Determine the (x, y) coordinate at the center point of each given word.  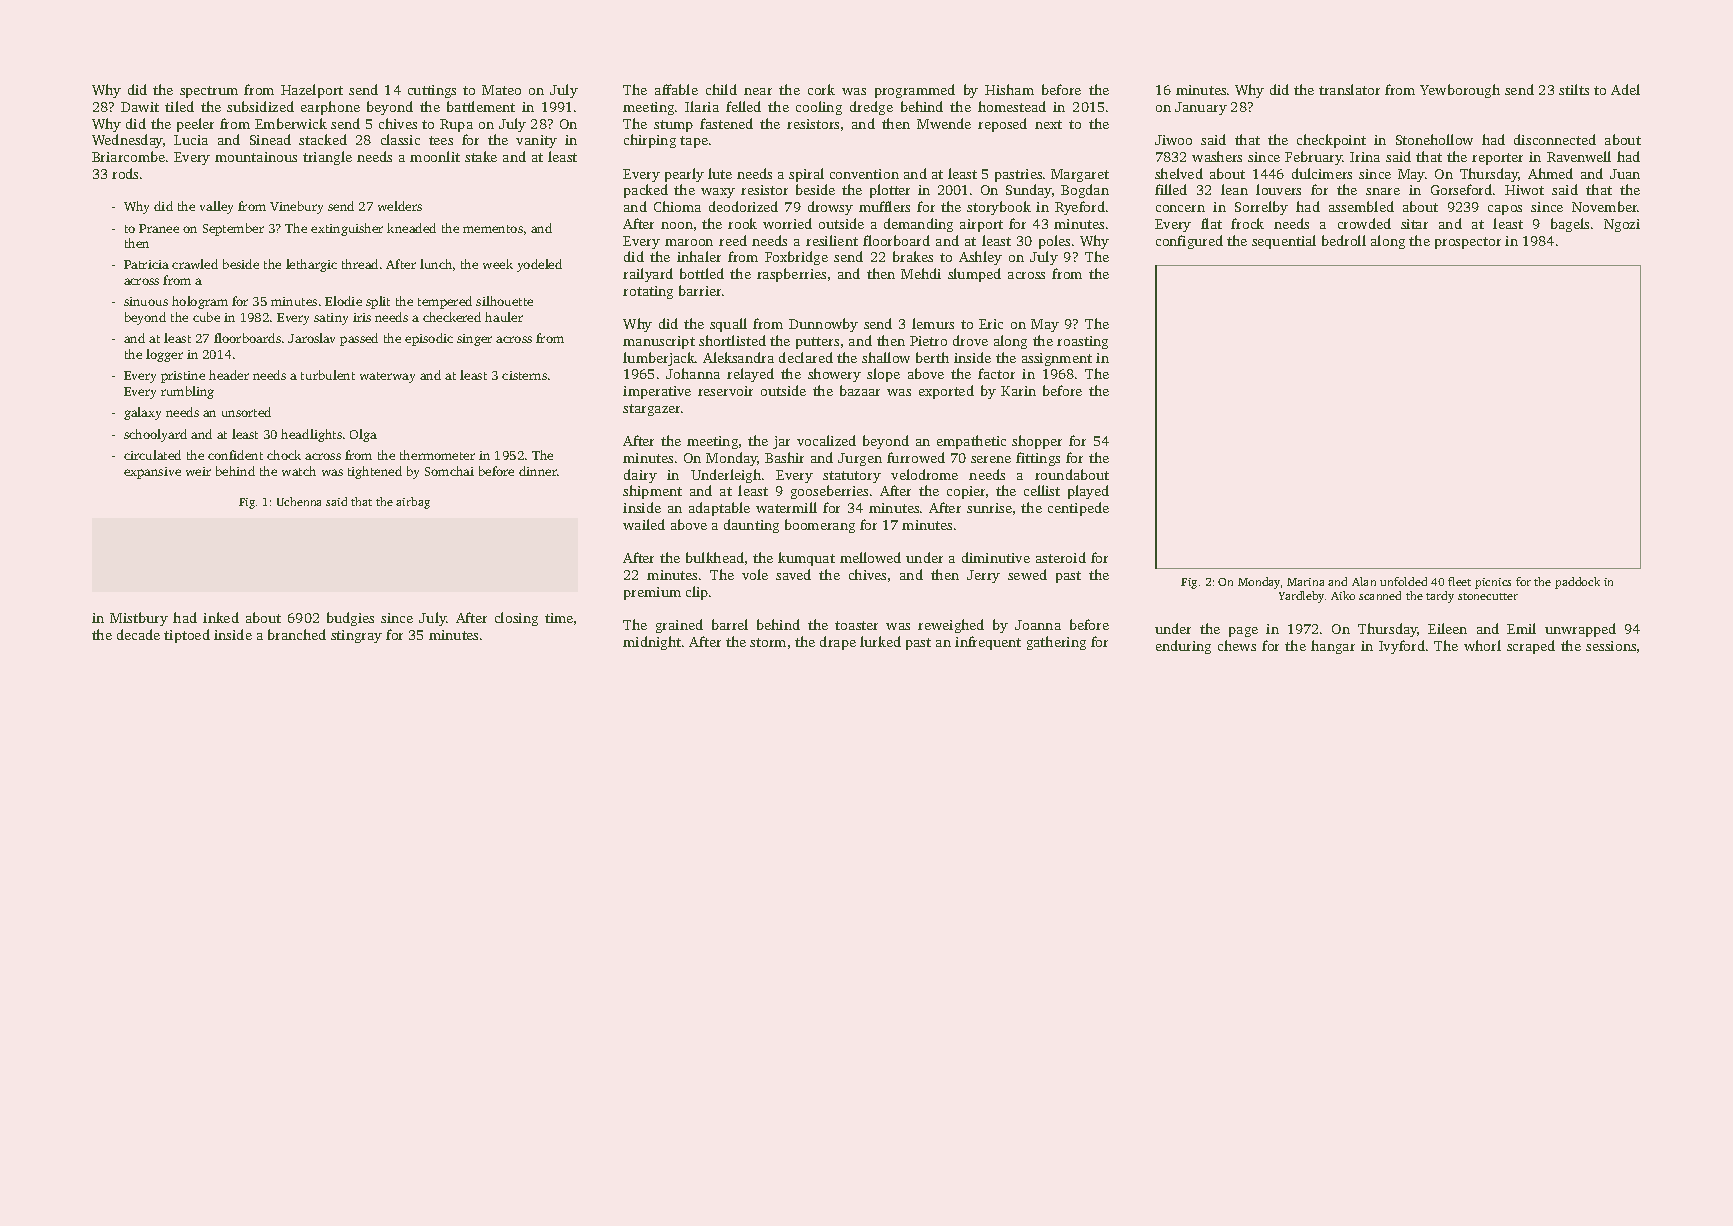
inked (221, 617)
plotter (890, 191)
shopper (1037, 442)
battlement (481, 106)
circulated (152, 455)
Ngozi (1622, 225)
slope (883, 375)
